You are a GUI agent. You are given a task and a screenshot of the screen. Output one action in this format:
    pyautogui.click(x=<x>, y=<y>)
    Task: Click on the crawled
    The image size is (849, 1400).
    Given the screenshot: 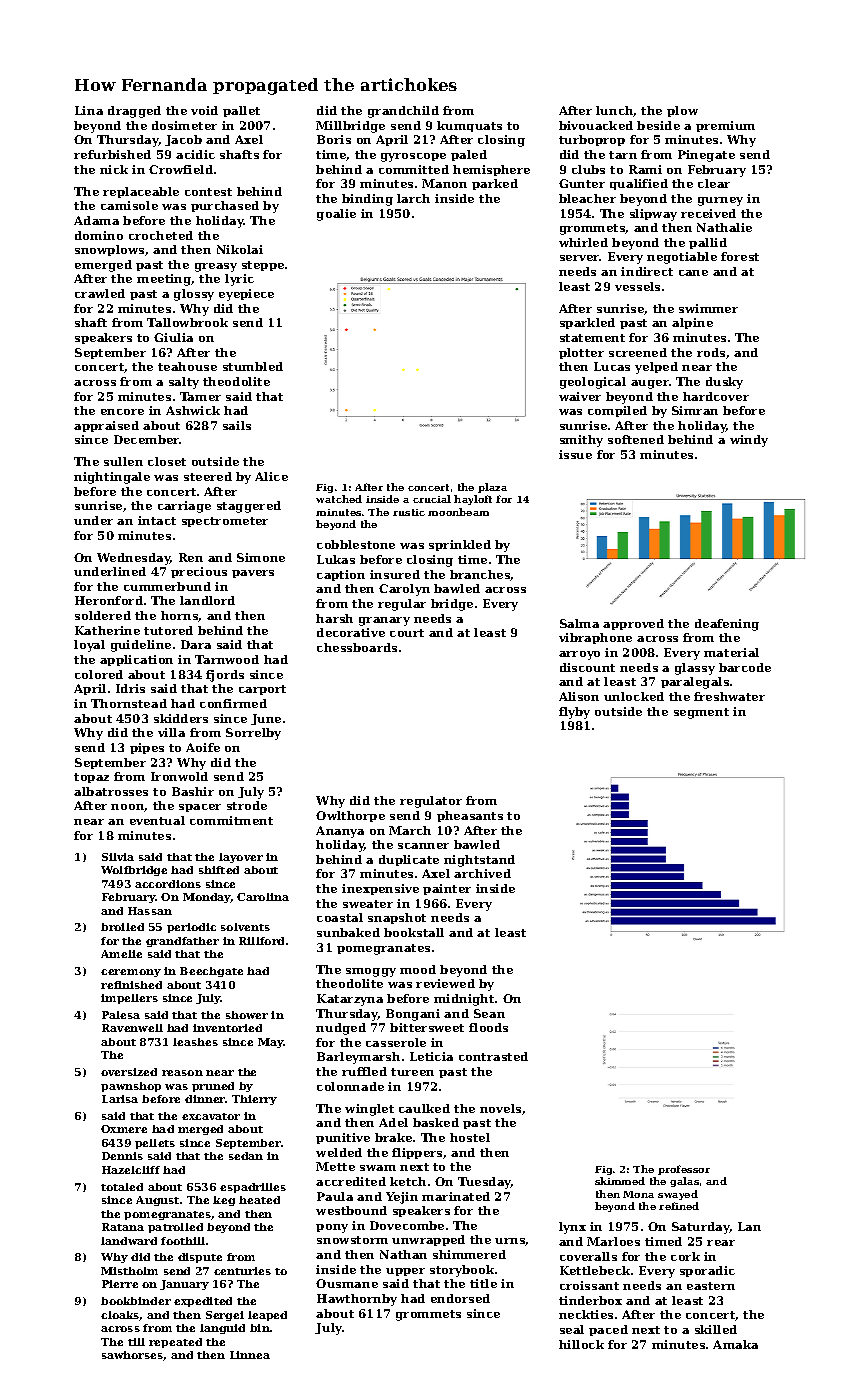 What is the action you would take?
    pyautogui.click(x=100, y=293)
